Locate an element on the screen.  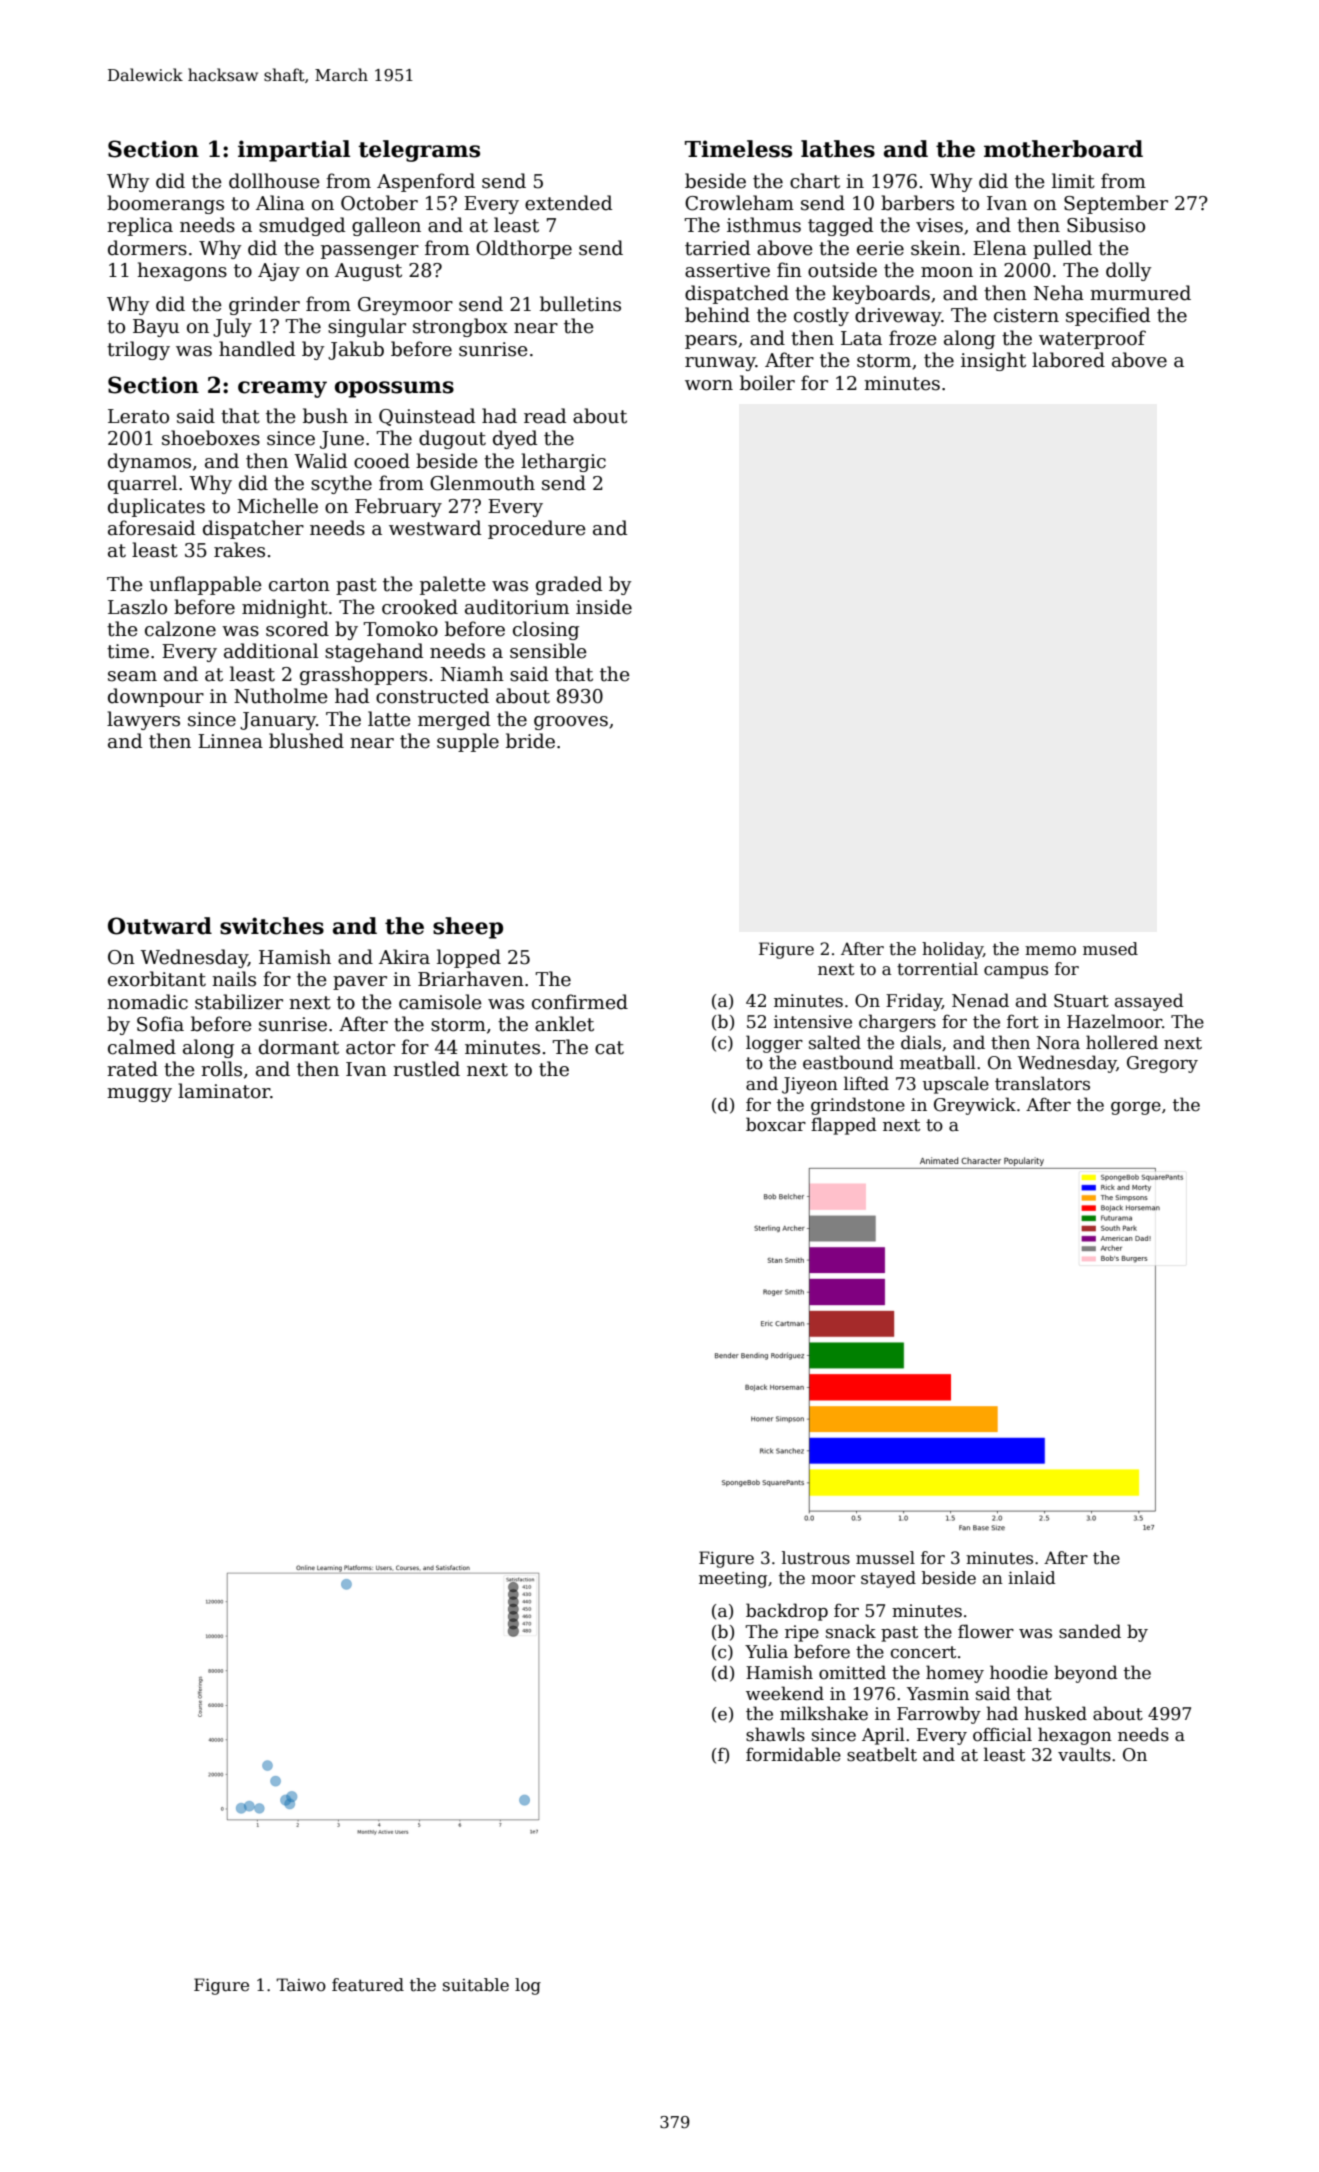
waterproof is located at coordinates (1092, 339).
